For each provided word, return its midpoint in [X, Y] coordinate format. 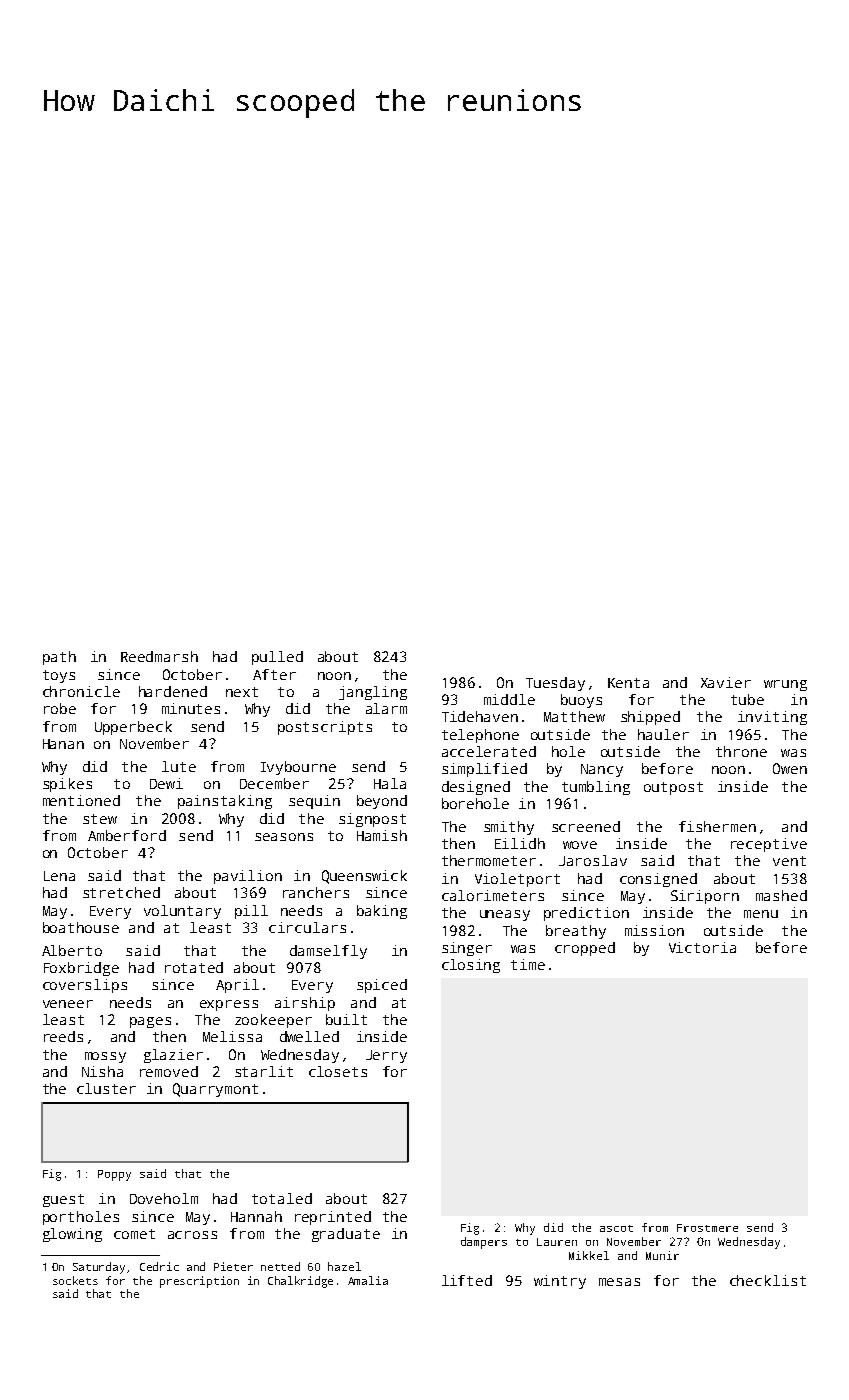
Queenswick [364, 877]
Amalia [368, 1280]
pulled [277, 658]
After [274, 674]
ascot [616, 1228]
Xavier [726, 682]
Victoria [702, 947]
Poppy [114, 1175]
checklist [768, 1280]
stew [100, 819]
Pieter [233, 1266]
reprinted [333, 1218]
